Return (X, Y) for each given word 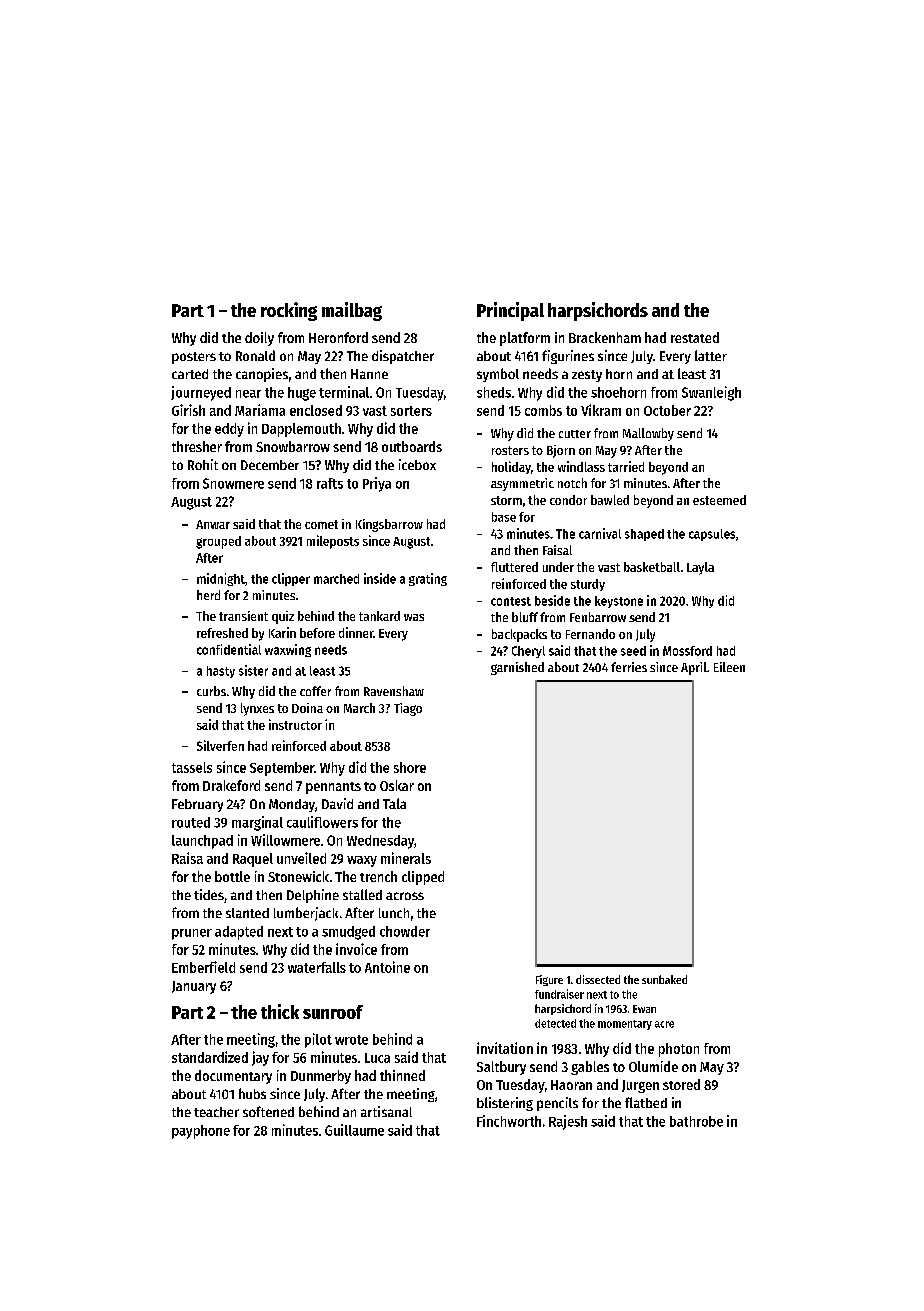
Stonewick (298, 876)
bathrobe (696, 1121)
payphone (201, 1132)
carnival (600, 533)
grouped (218, 542)
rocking (289, 311)
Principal (510, 311)
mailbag (352, 311)
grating (428, 579)
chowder (405, 931)
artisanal (386, 1111)
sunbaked (664, 979)
